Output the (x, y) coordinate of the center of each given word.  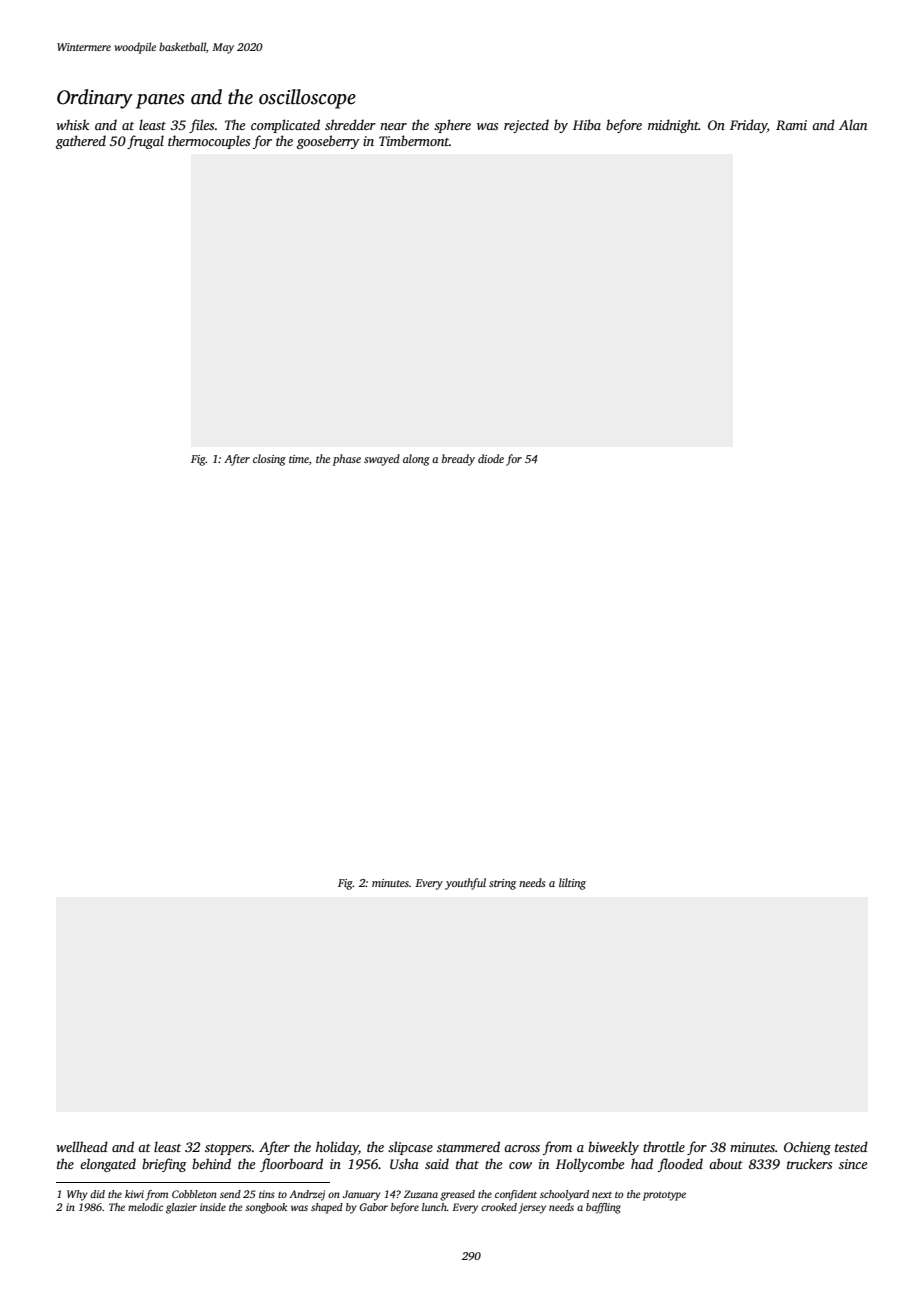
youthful (465, 884)
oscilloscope (307, 99)
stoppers (228, 1149)
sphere (452, 126)
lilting (572, 884)
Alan (853, 124)
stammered (468, 1146)
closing (269, 460)
